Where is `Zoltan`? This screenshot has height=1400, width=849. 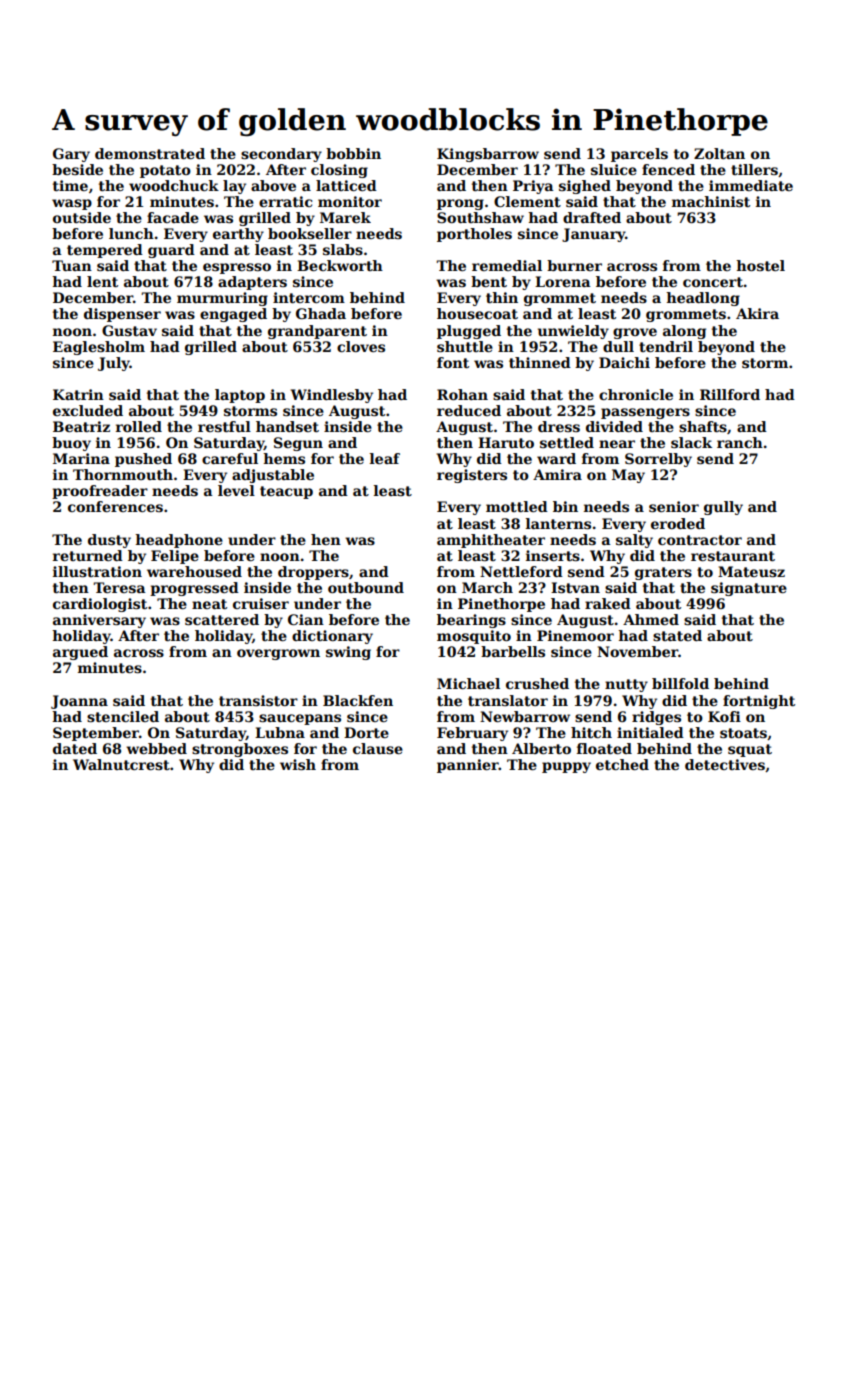 Zoltan is located at coordinates (719, 153).
